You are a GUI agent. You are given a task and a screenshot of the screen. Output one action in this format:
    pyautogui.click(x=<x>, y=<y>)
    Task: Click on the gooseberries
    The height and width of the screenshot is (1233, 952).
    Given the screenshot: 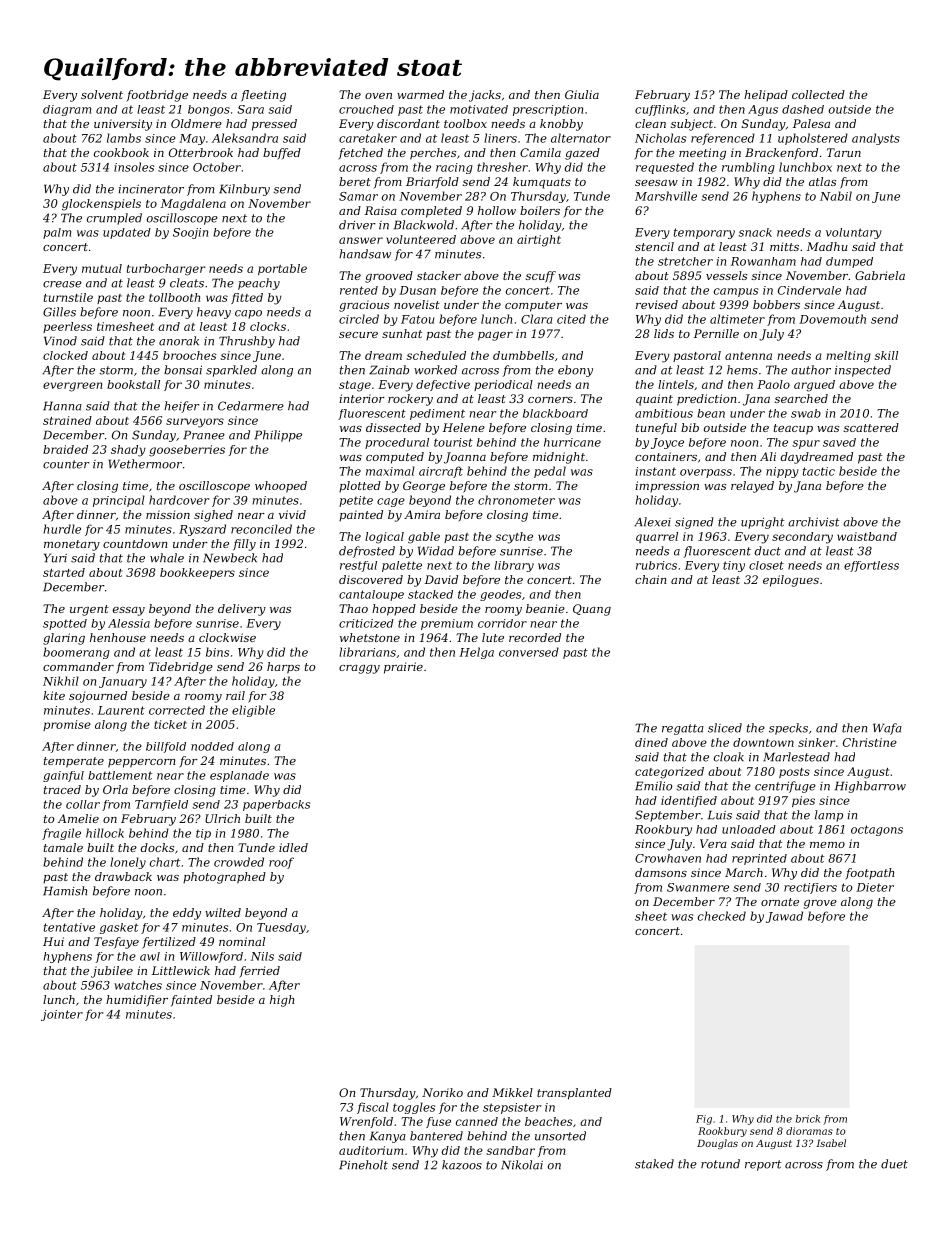 What is the action you would take?
    pyautogui.click(x=187, y=451)
